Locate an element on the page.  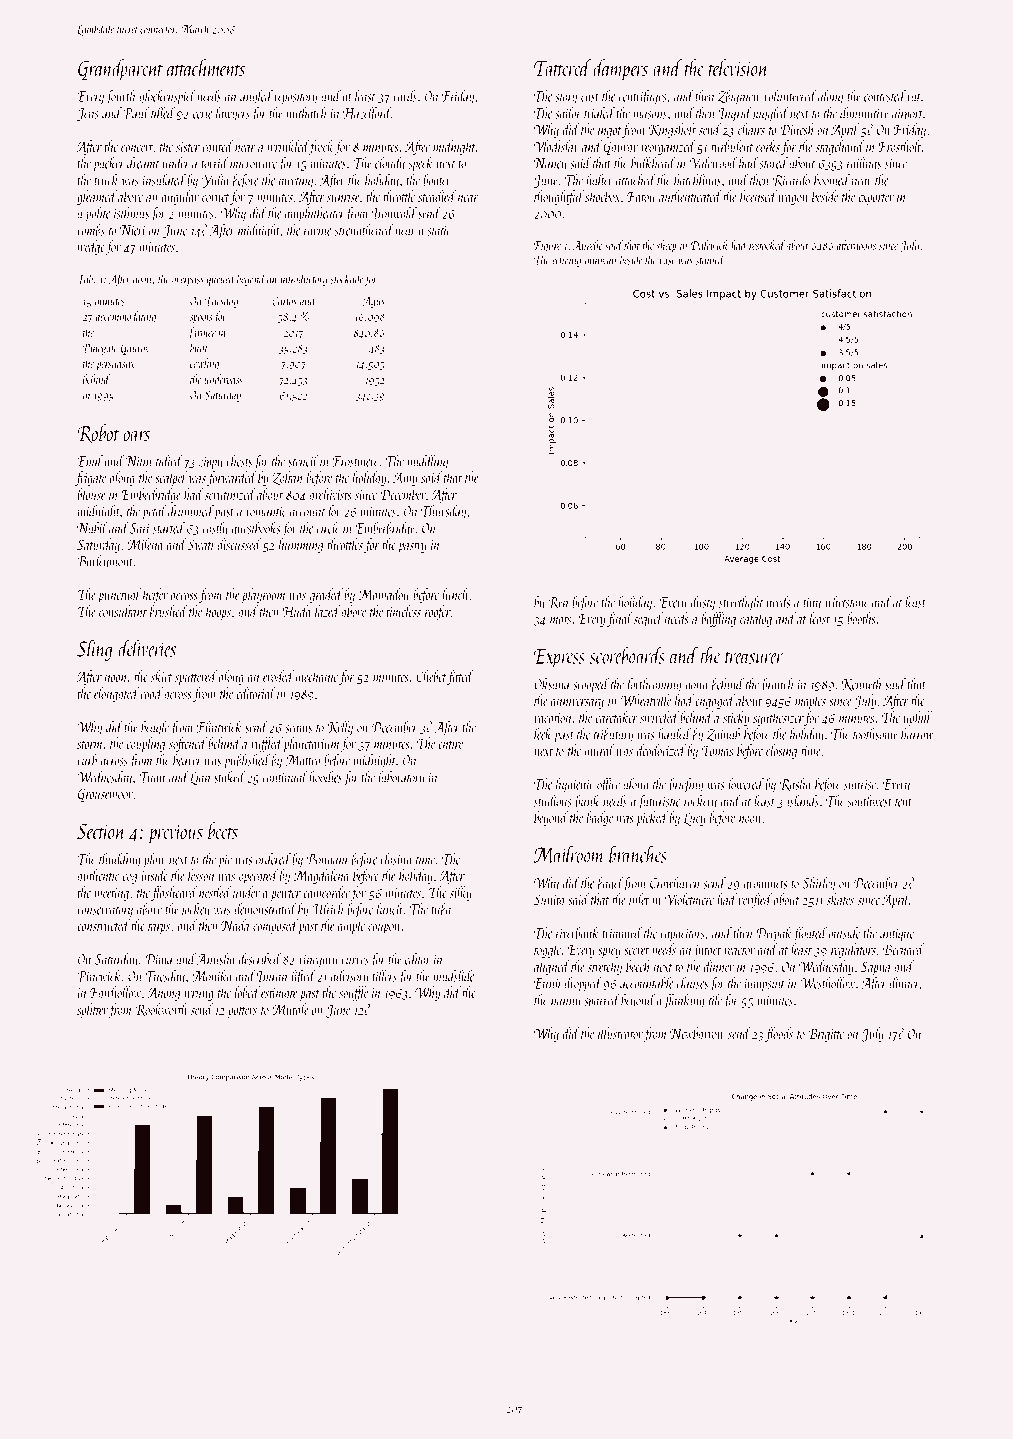
tiny is located at coordinates (812, 604).
